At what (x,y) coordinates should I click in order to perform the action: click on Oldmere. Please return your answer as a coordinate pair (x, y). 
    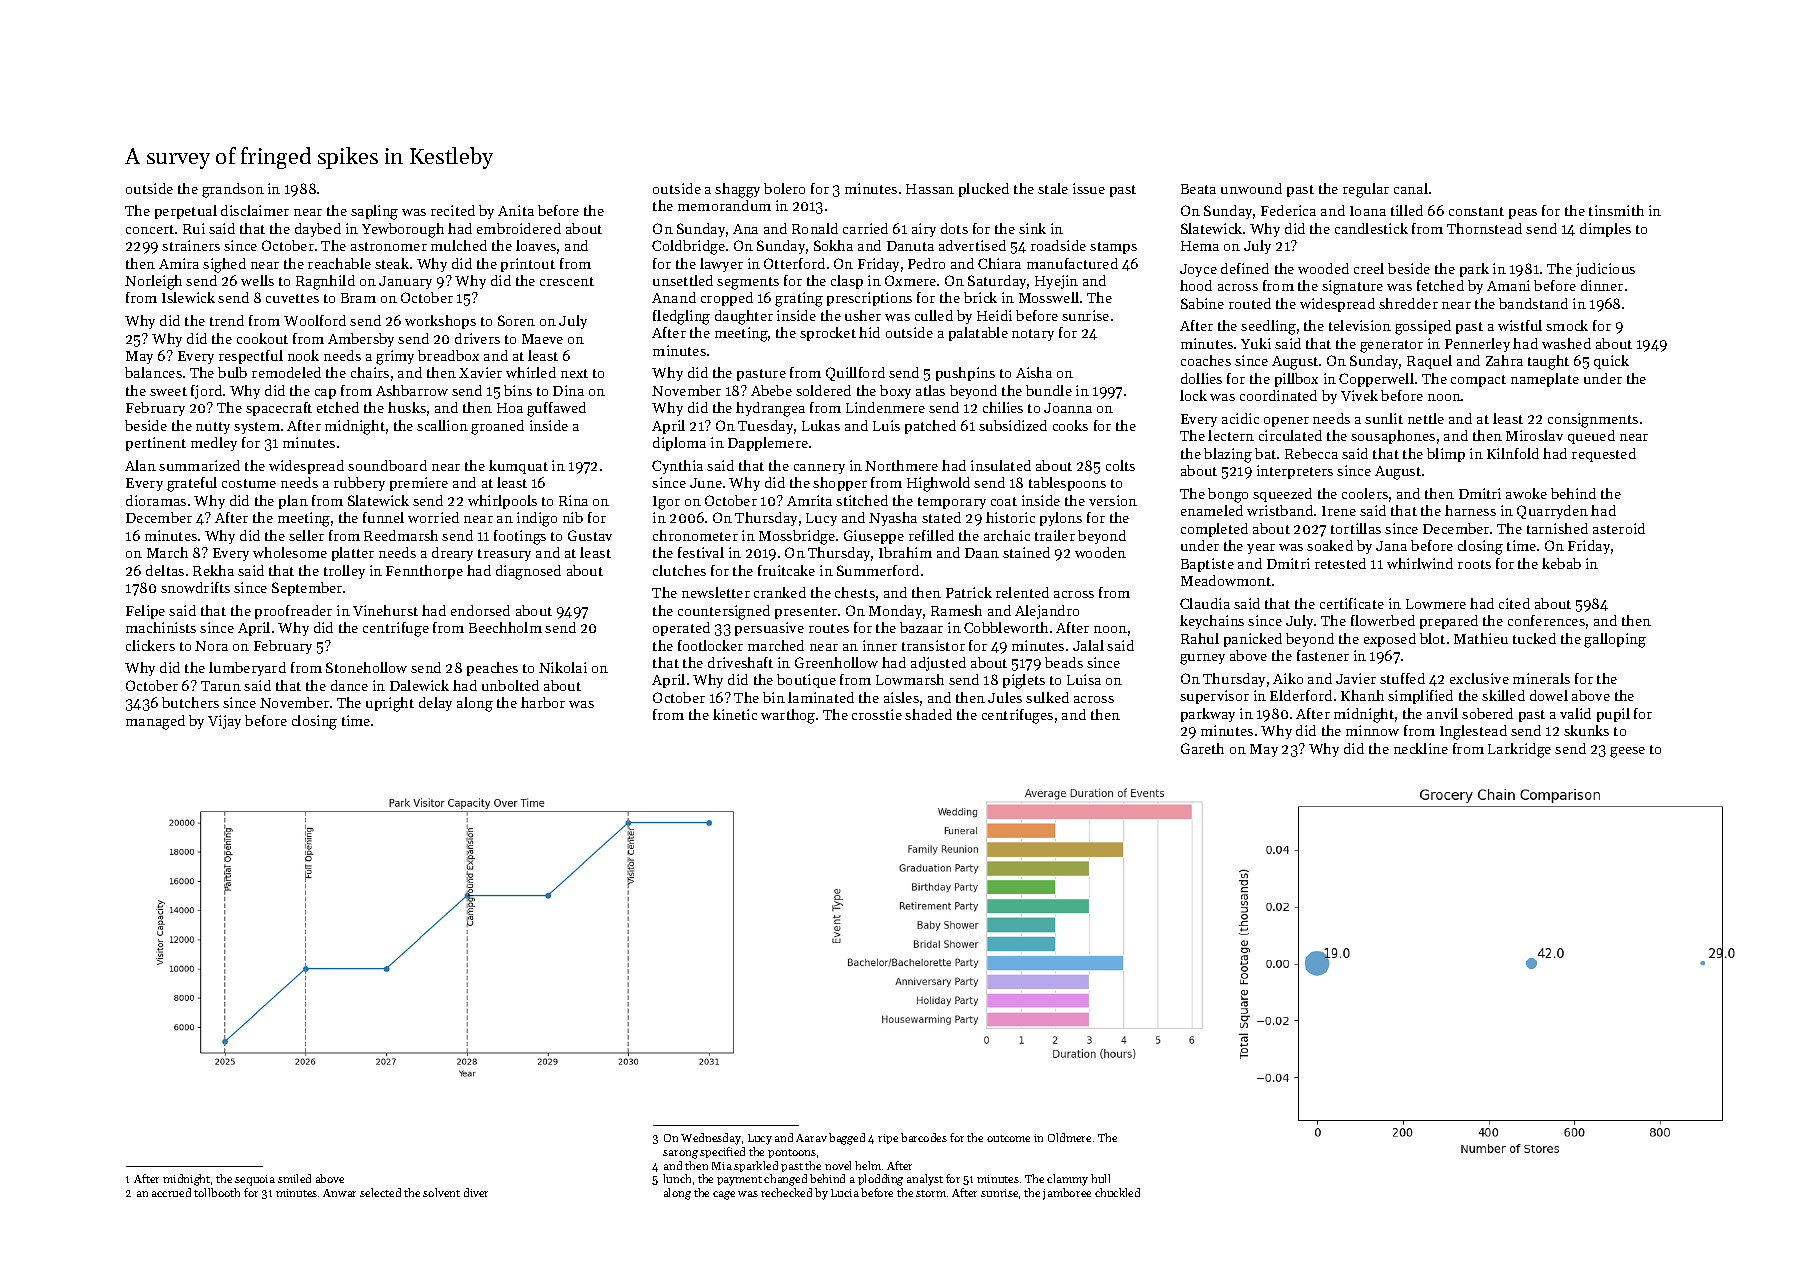
    Looking at the image, I should click on (1069, 1137).
